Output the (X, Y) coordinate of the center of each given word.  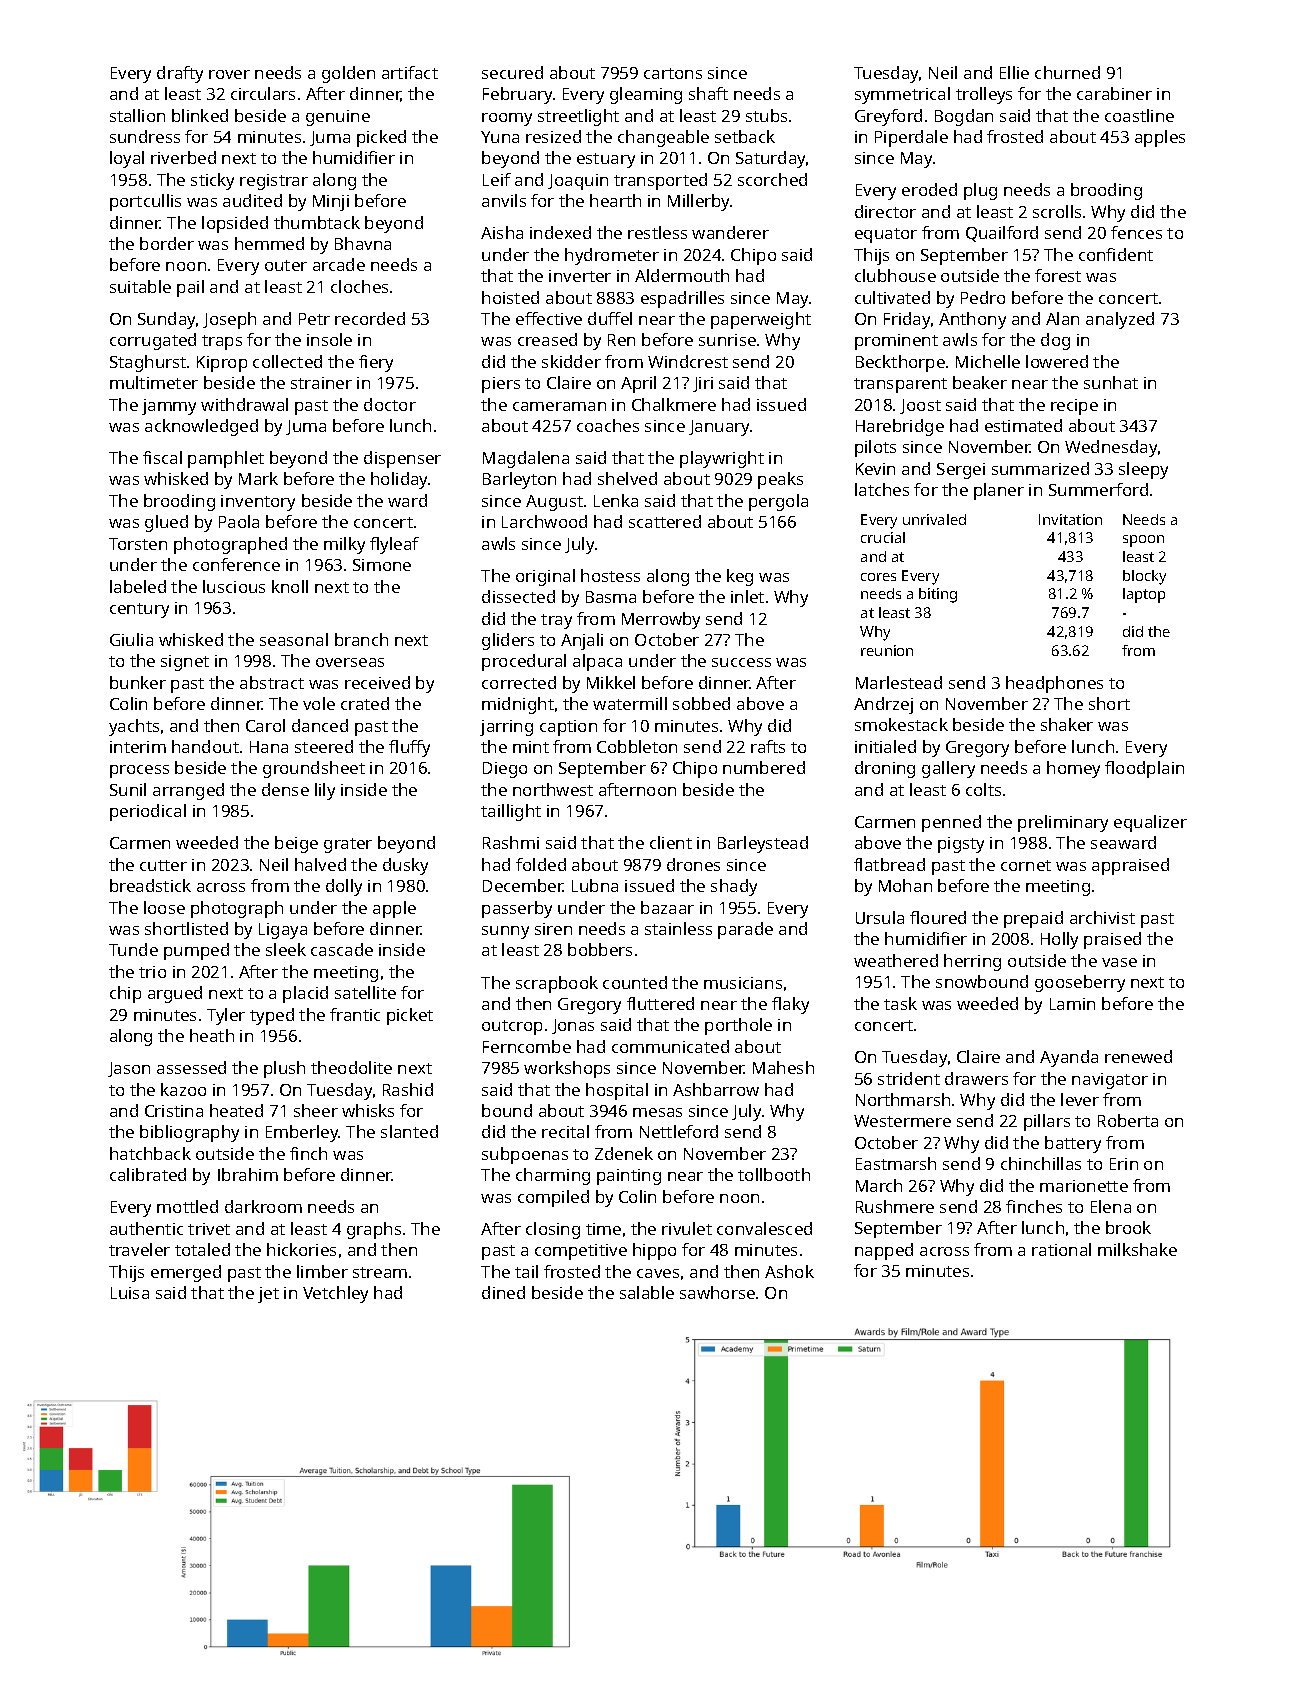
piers (501, 385)
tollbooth (774, 1174)
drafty (180, 74)
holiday (400, 480)
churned (1067, 72)
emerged (186, 1273)
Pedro (983, 297)
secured (512, 72)
